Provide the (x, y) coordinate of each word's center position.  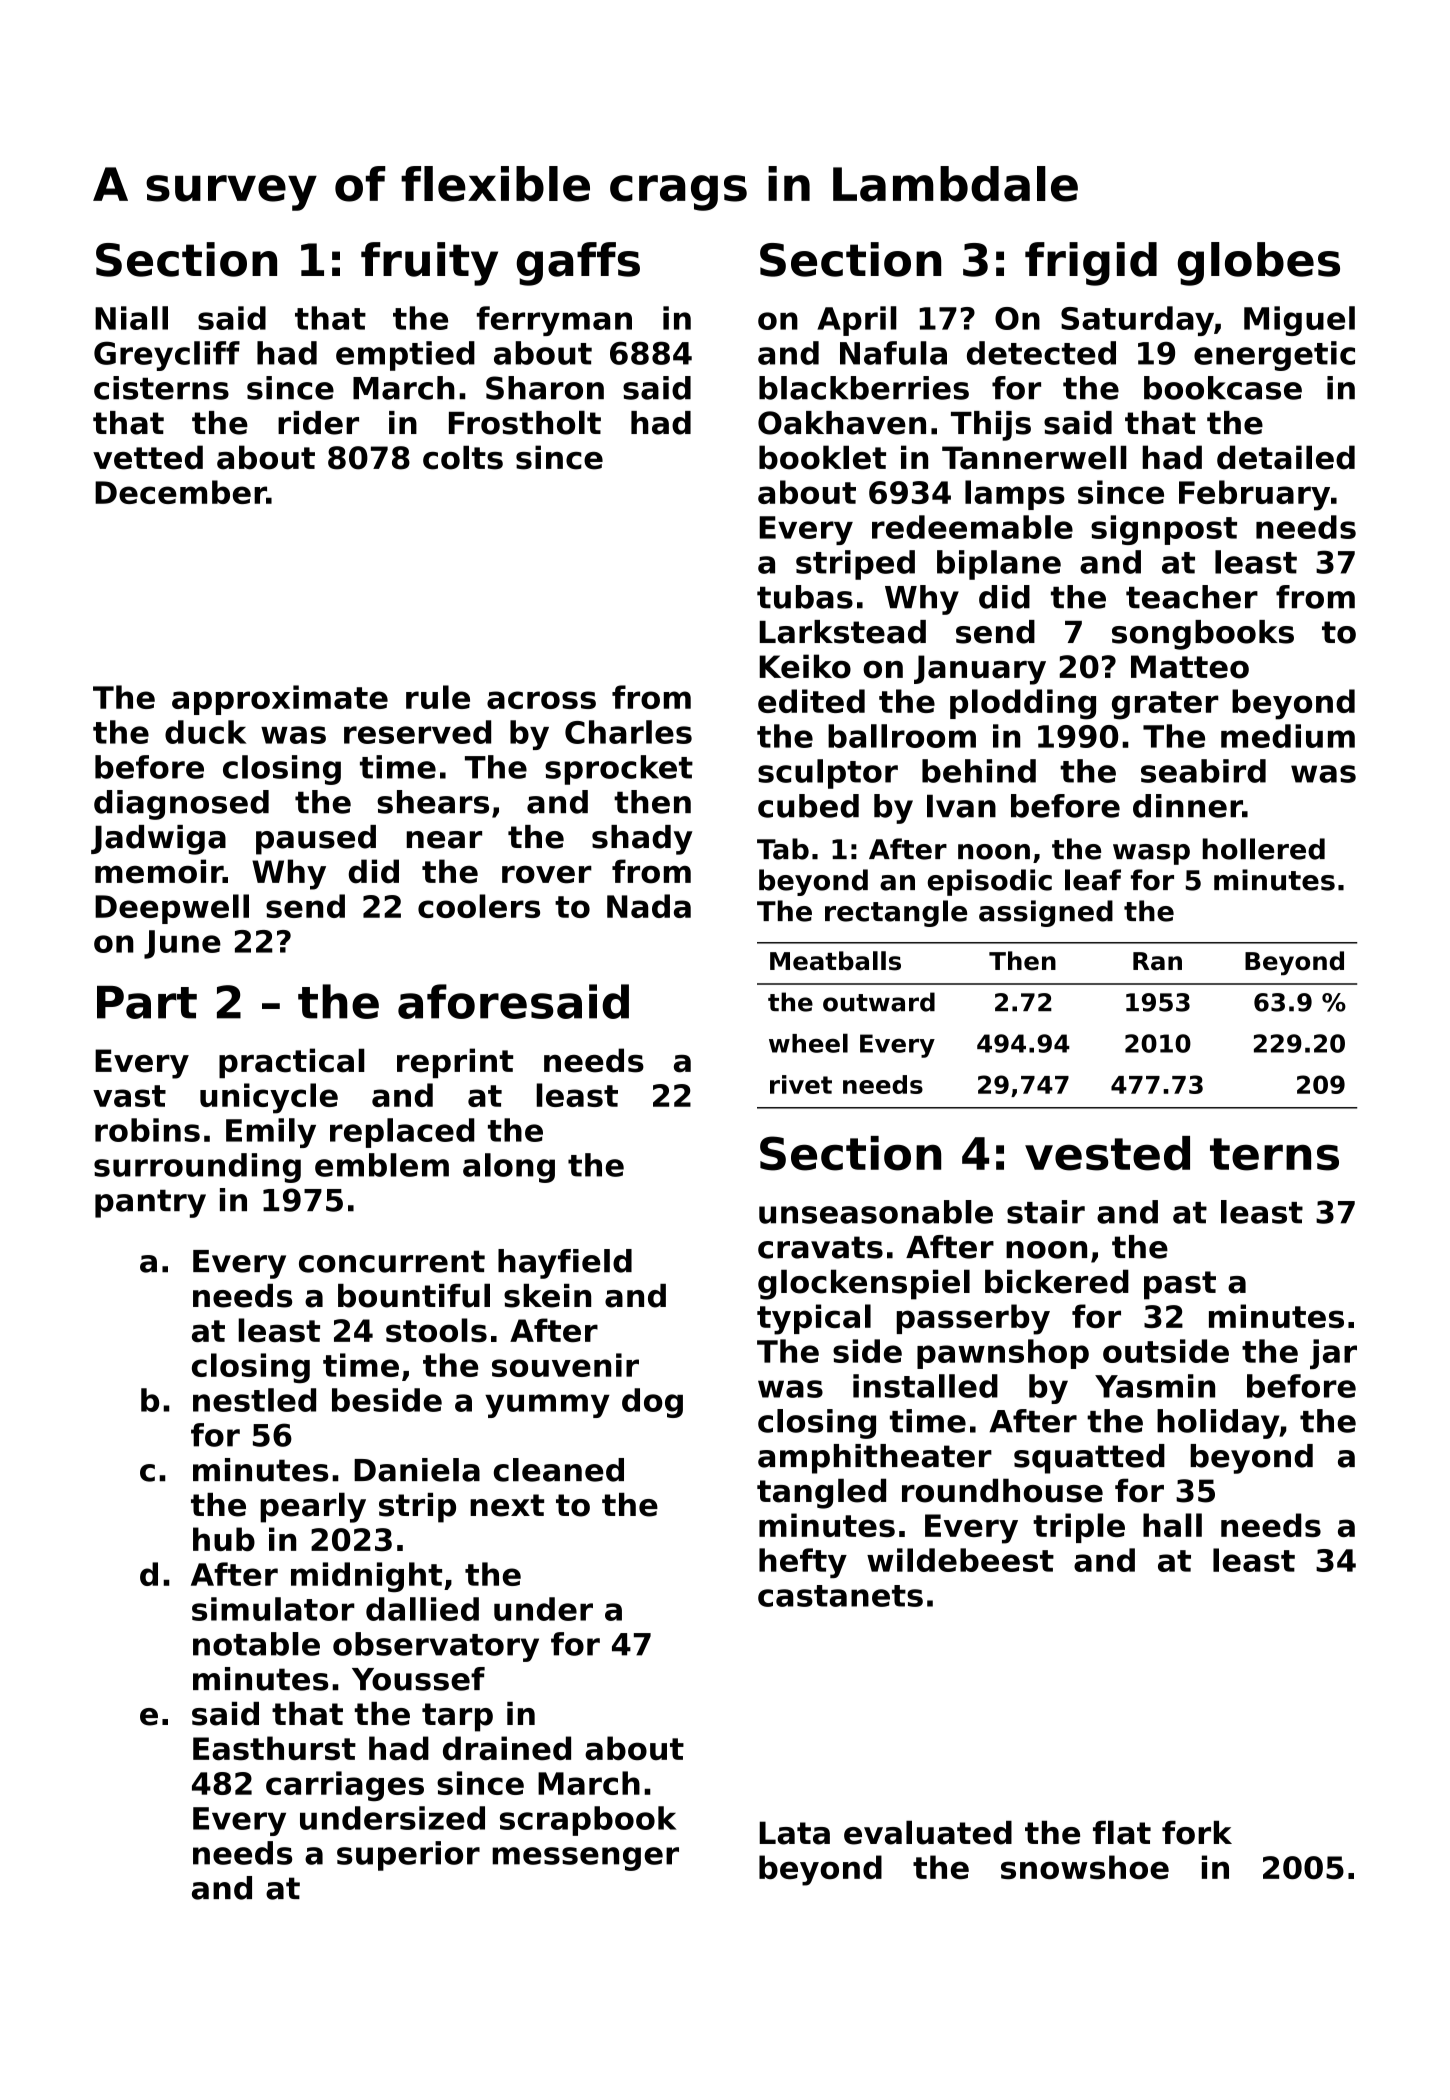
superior (408, 1856)
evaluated (928, 1832)
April (857, 321)
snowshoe (1085, 1867)
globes (1259, 264)
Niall (131, 318)
